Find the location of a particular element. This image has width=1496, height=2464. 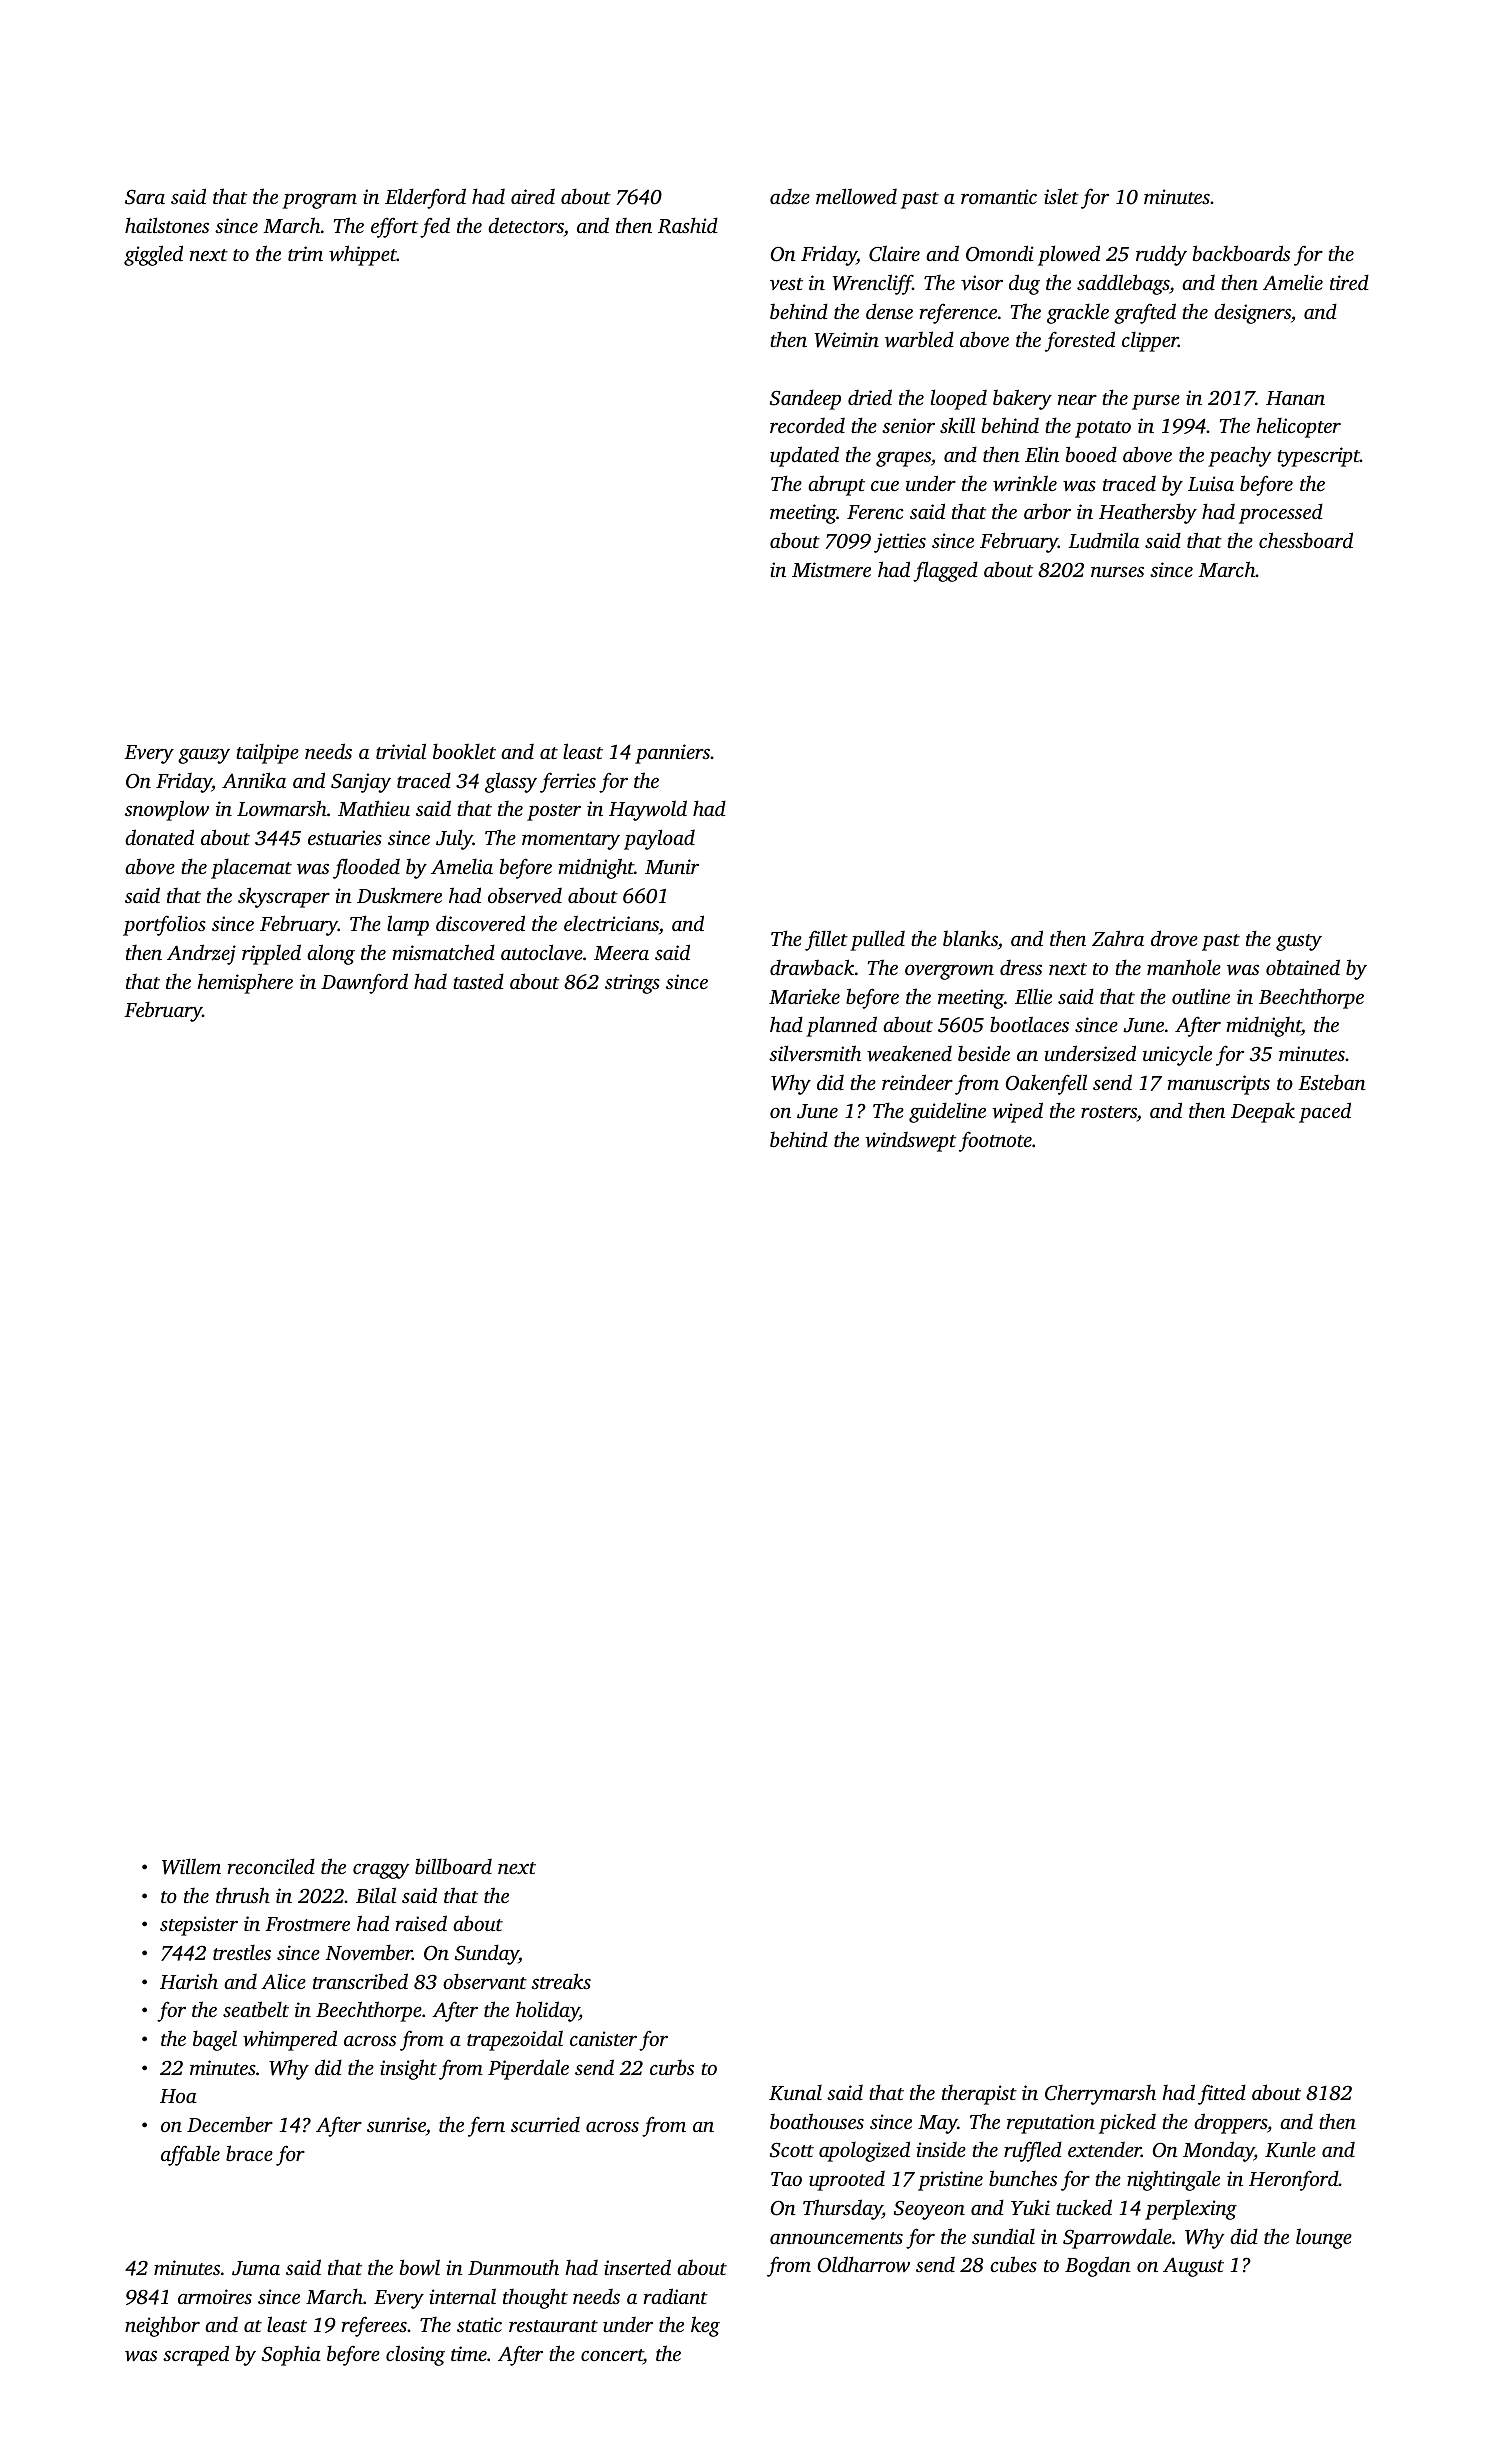

along is located at coordinates (331, 954).
